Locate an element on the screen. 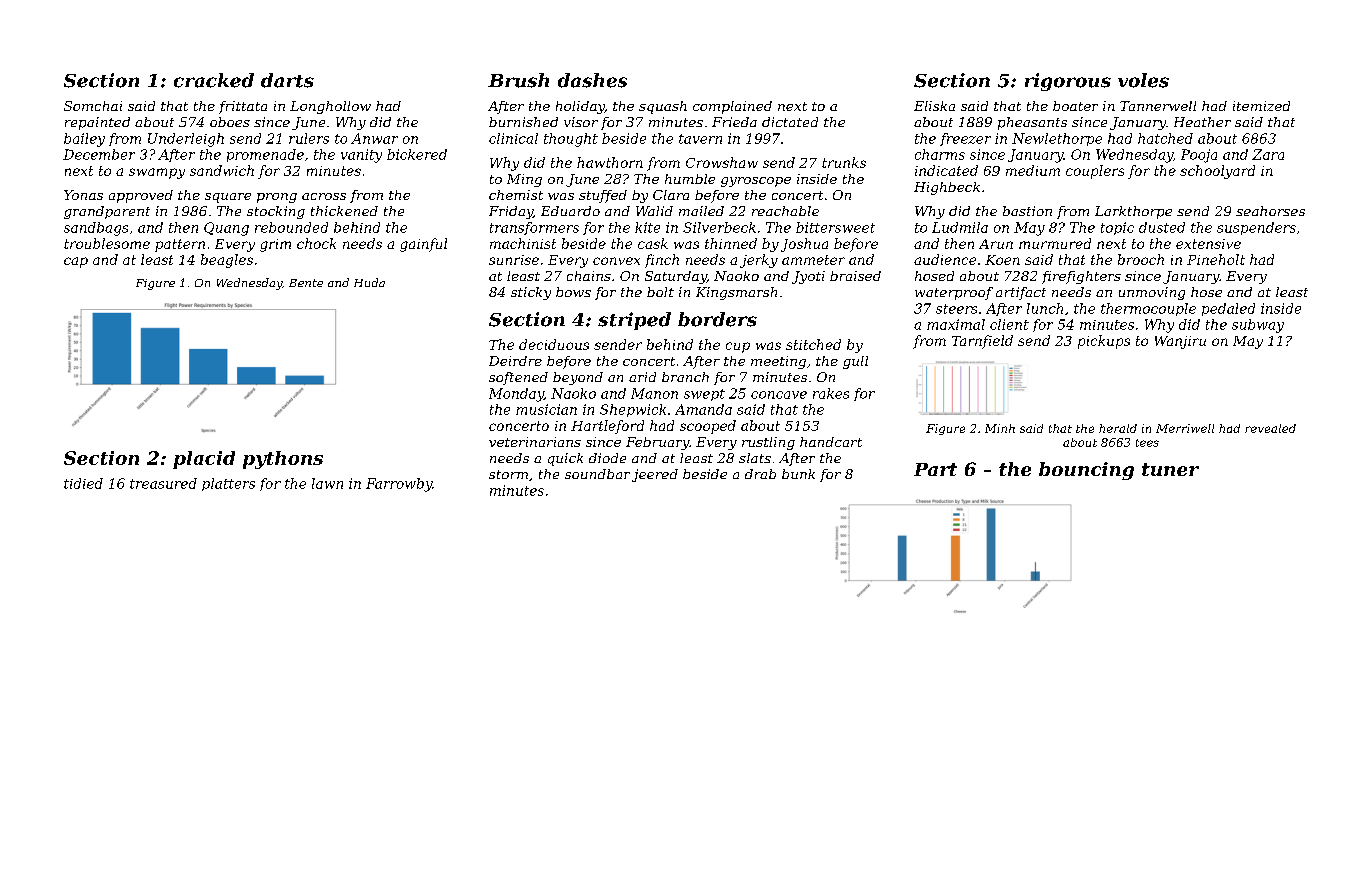 This screenshot has width=1372, height=887. mailed is located at coordinates (701, 211).
